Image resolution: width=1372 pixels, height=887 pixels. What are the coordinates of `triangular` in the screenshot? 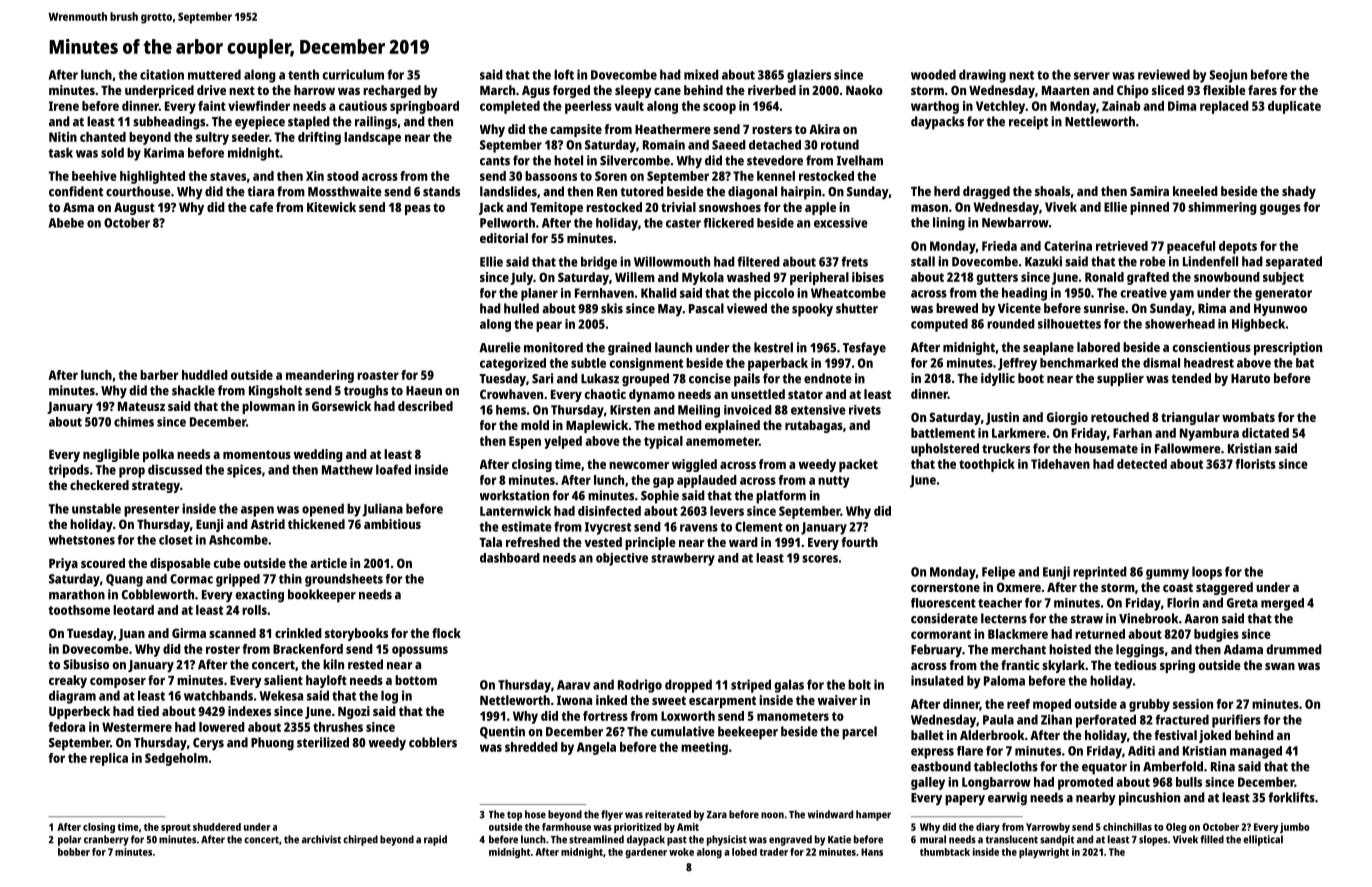 It's located at (1190, 418).
